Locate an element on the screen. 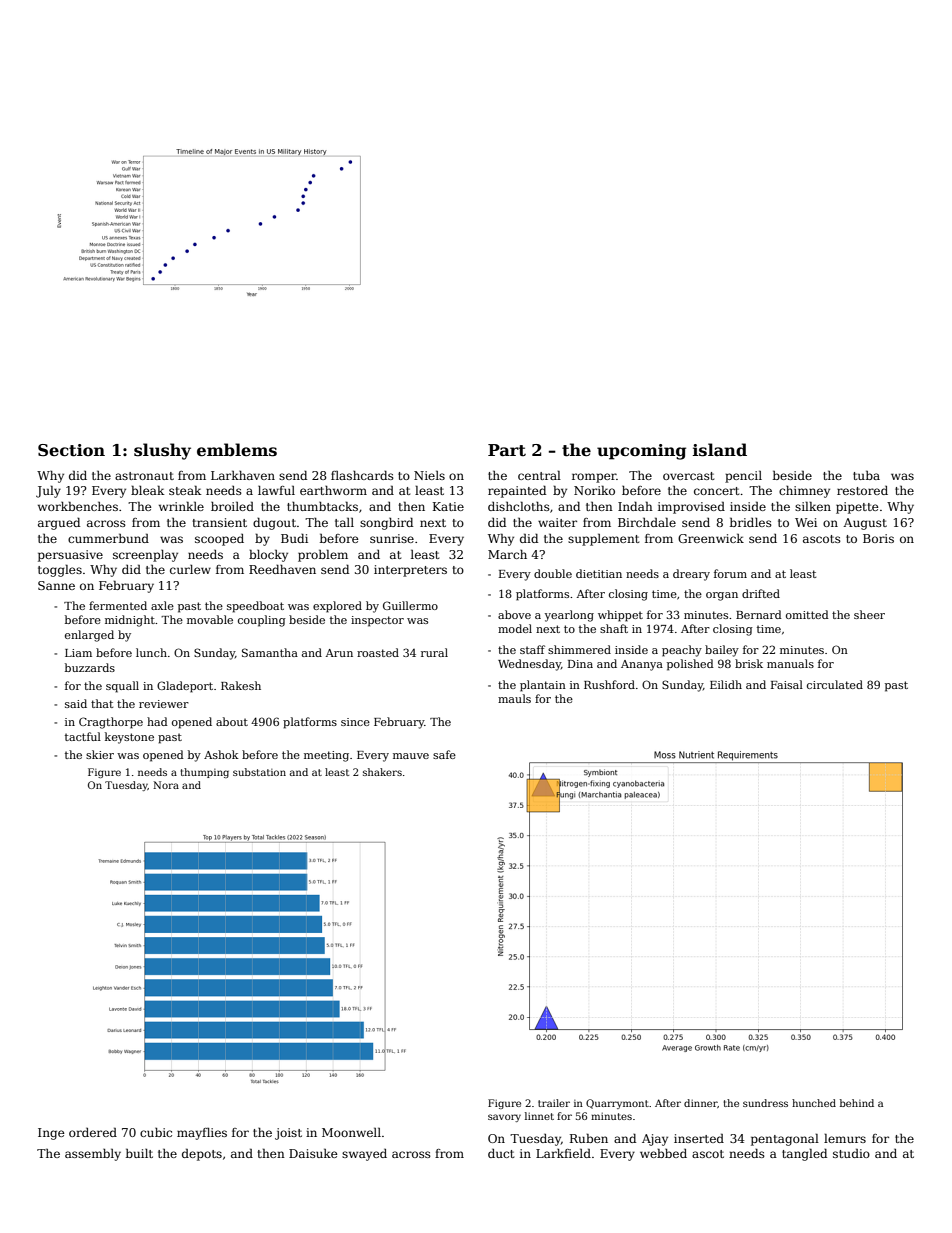 The width and height of the screenshot is (952, 1233). toggles is located at coordinates (60, 570).
